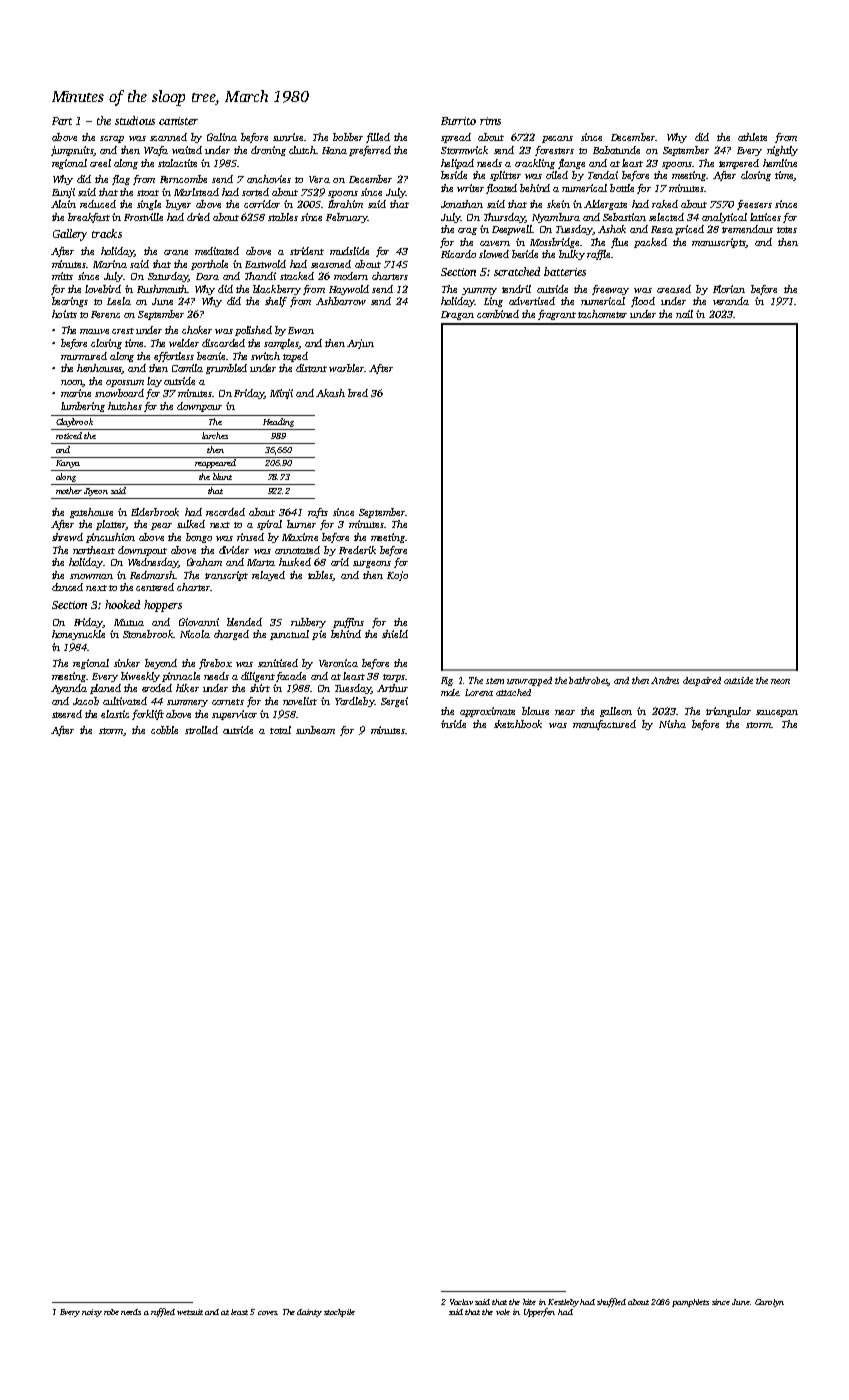 This screenshot has height=1400, width=849. I want to click on Ibrahim, so click(345, 204).
